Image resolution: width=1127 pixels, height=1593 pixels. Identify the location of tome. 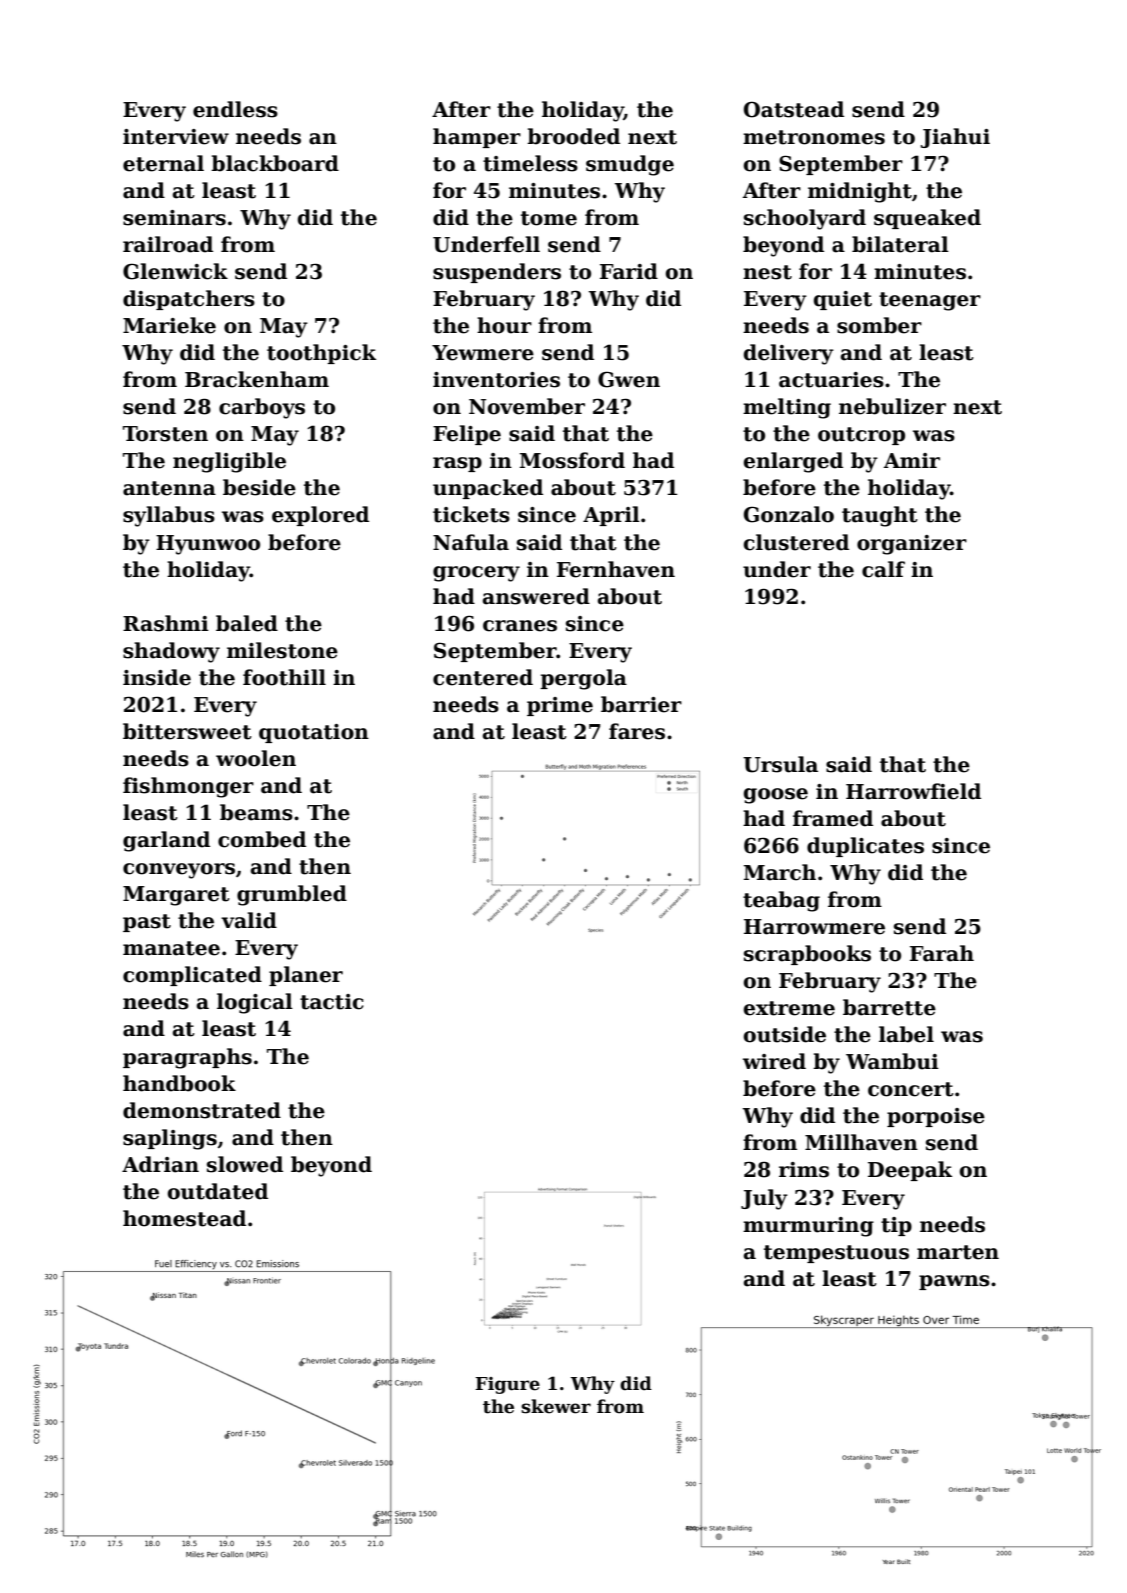
(549, 218).
